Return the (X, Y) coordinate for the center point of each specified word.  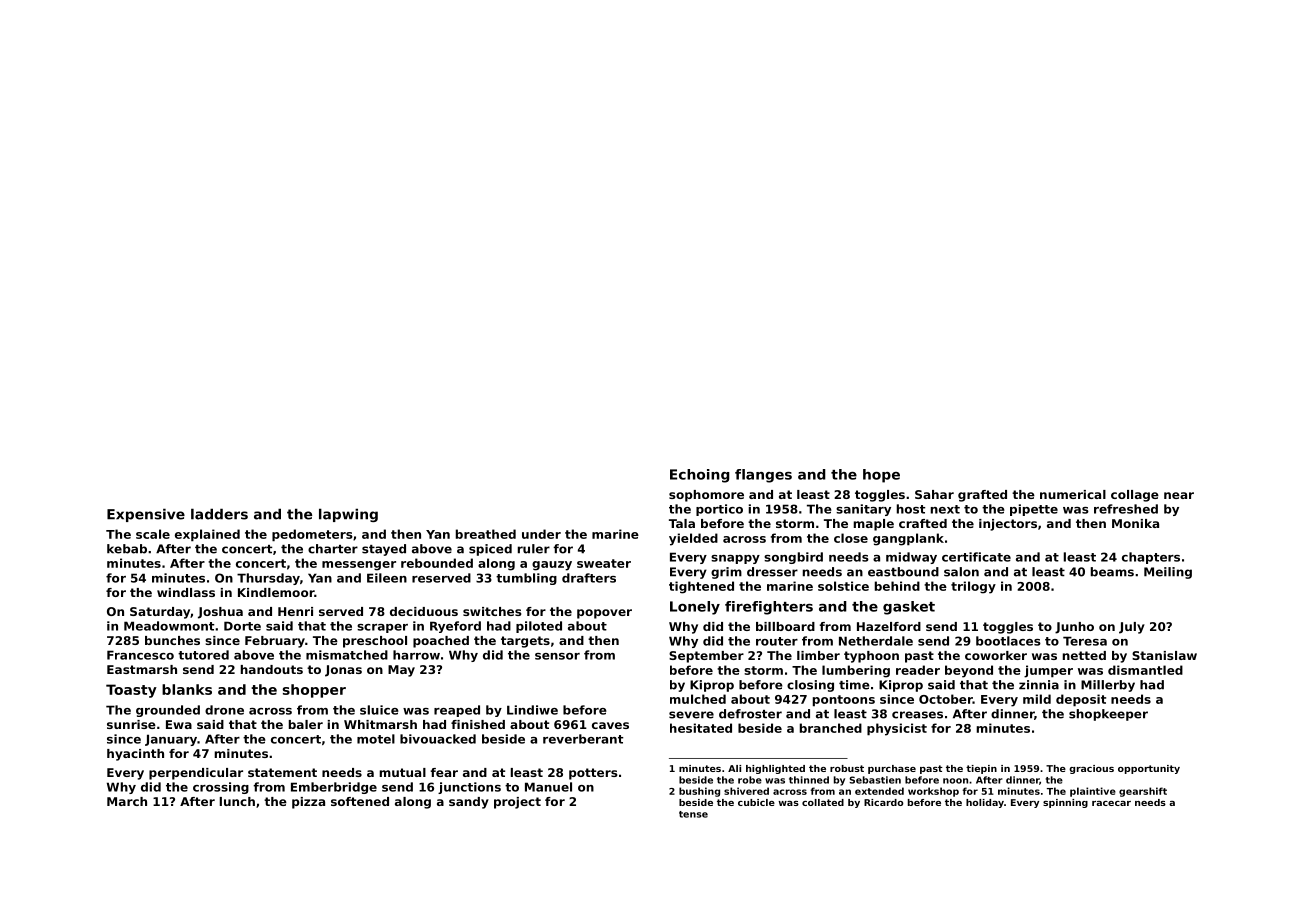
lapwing (348, 515)
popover (604, 614)
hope (881, 476)
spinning (1065, 803)
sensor (557, 656)
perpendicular (196, 774)
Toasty (131, 691)
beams (1112, 572)
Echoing (700, 476)
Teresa (1085, 641)
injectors (1008, 525)
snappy (735, 559)
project (517, 803)
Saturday (160, 613)
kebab (127, 549)
